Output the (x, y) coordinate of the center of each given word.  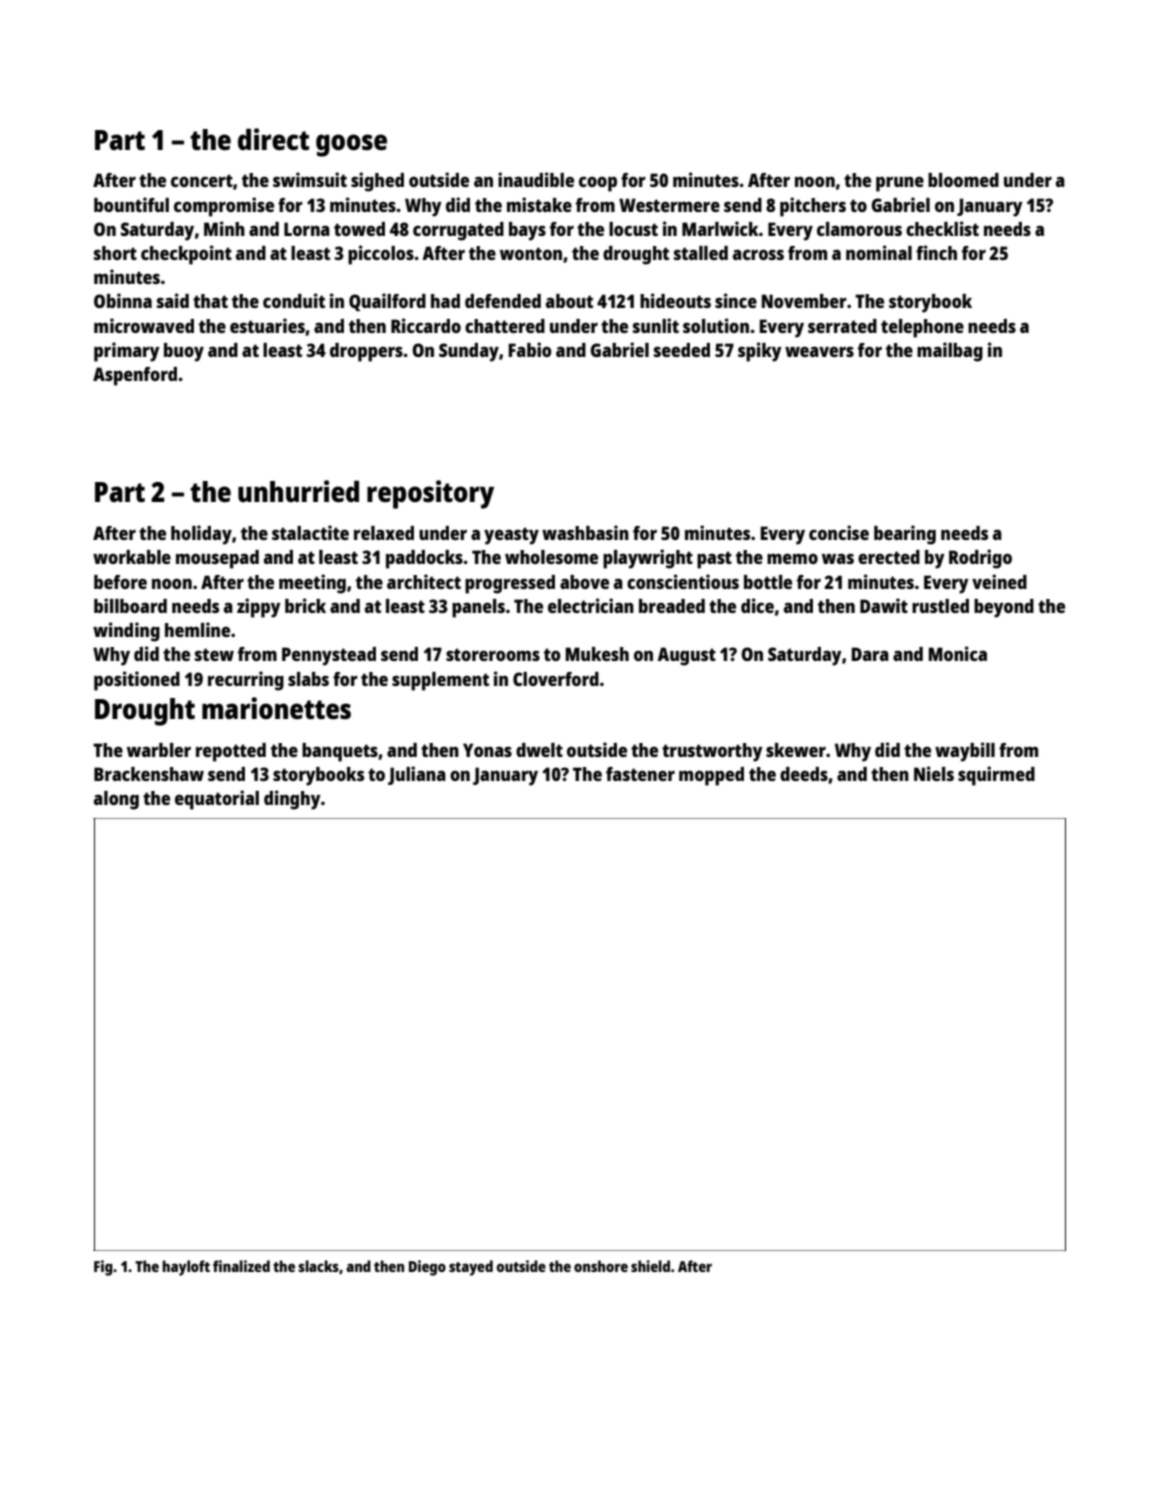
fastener (640, 774)
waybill (965, 752)
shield (650, 1266)
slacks (318, 1266)
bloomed (963, 180)
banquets (340, 752)
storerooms (493, 654)
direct (273, 139)
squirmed (996, 776)
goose (351, 145)
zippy (259, 608)
